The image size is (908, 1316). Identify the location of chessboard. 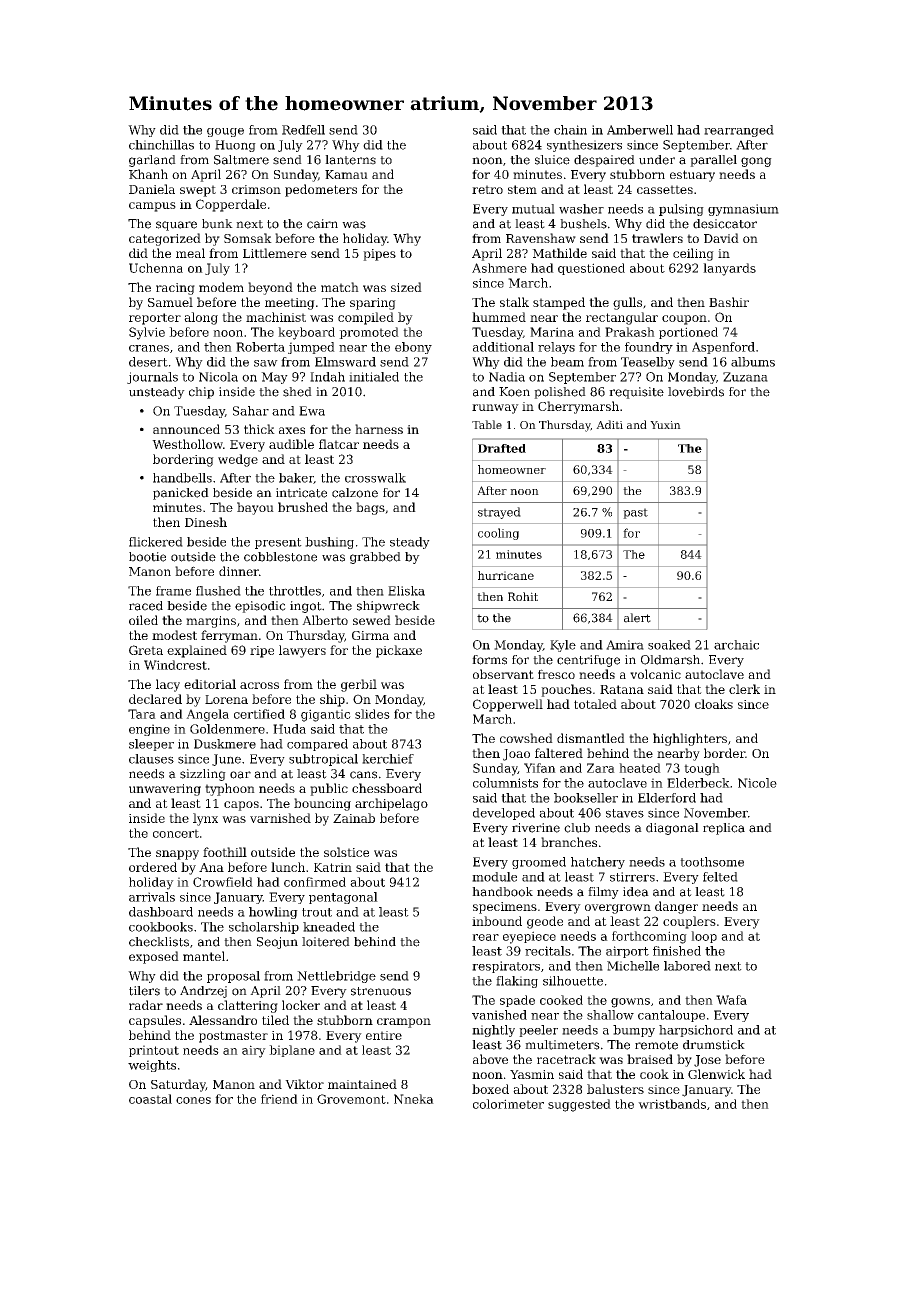
(387, 788).
